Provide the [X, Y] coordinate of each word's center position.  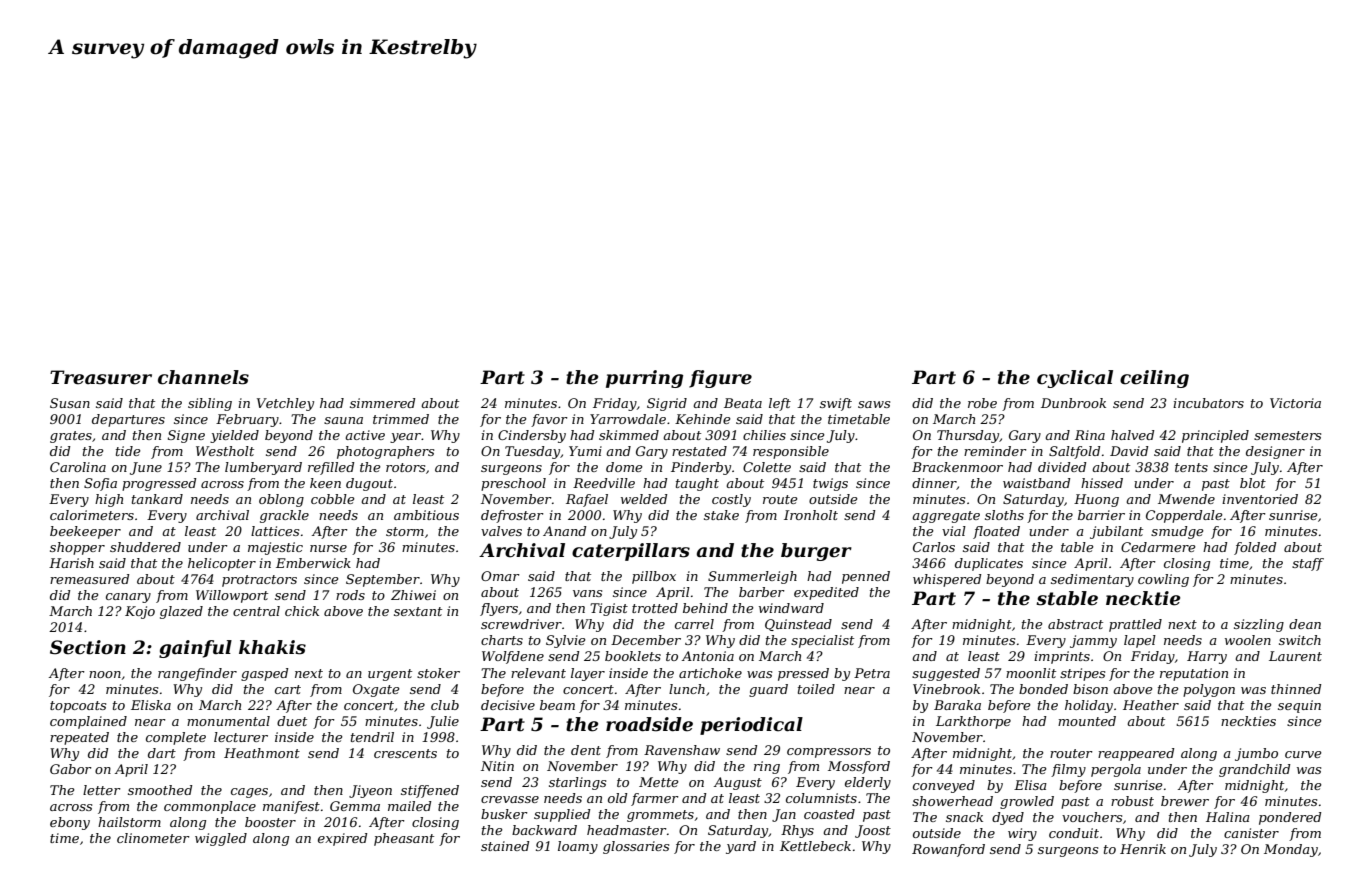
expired [342, 839]
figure [720, 379]
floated [996, 532]
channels [203, 377]
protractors [259, 581]
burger [816, 552]
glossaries [636, 847]
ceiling [1154, 379]
